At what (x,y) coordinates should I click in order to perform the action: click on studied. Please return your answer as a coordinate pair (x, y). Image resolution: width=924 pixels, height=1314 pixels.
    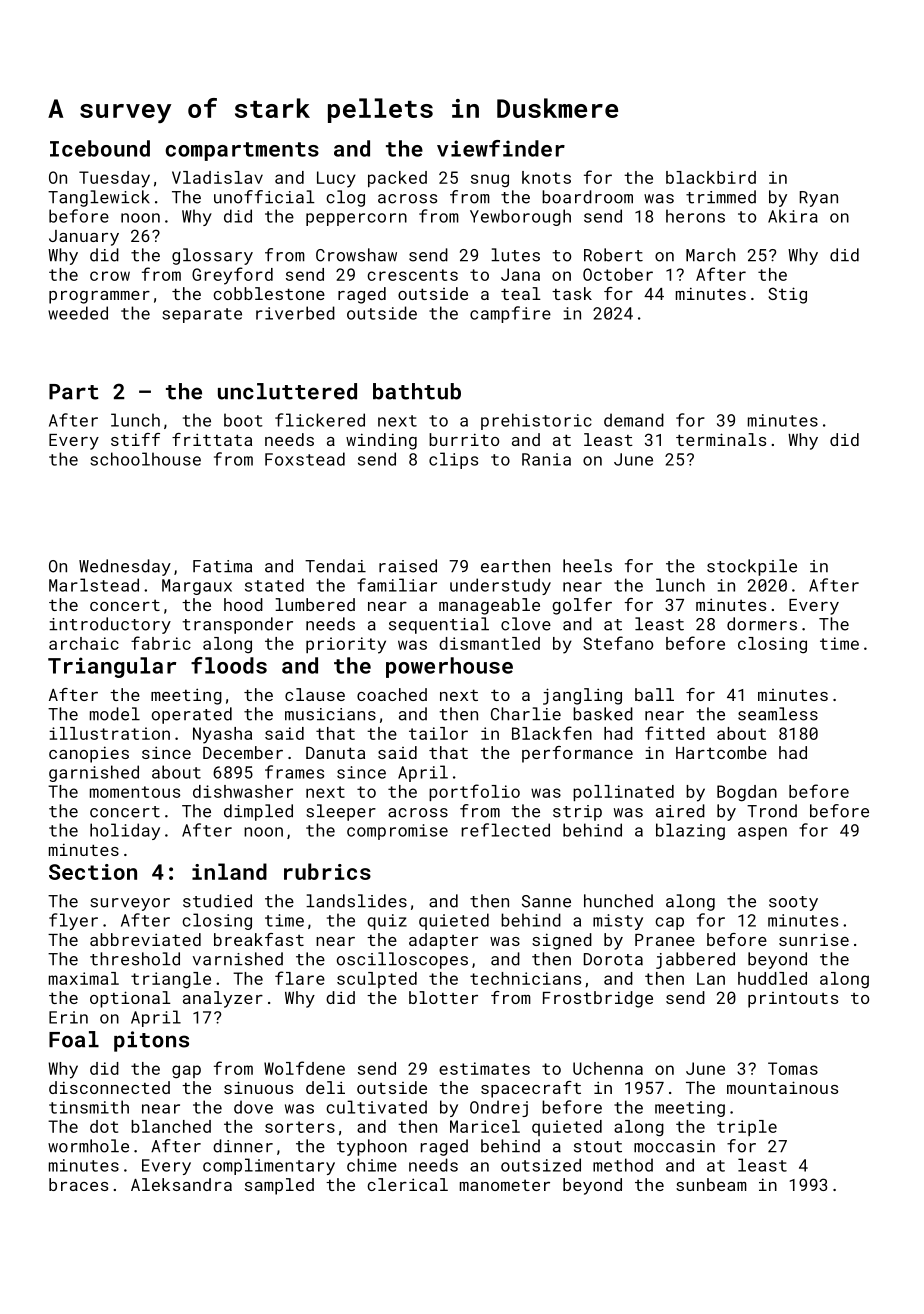
    Looking at the image, I should click on (217, 901).
